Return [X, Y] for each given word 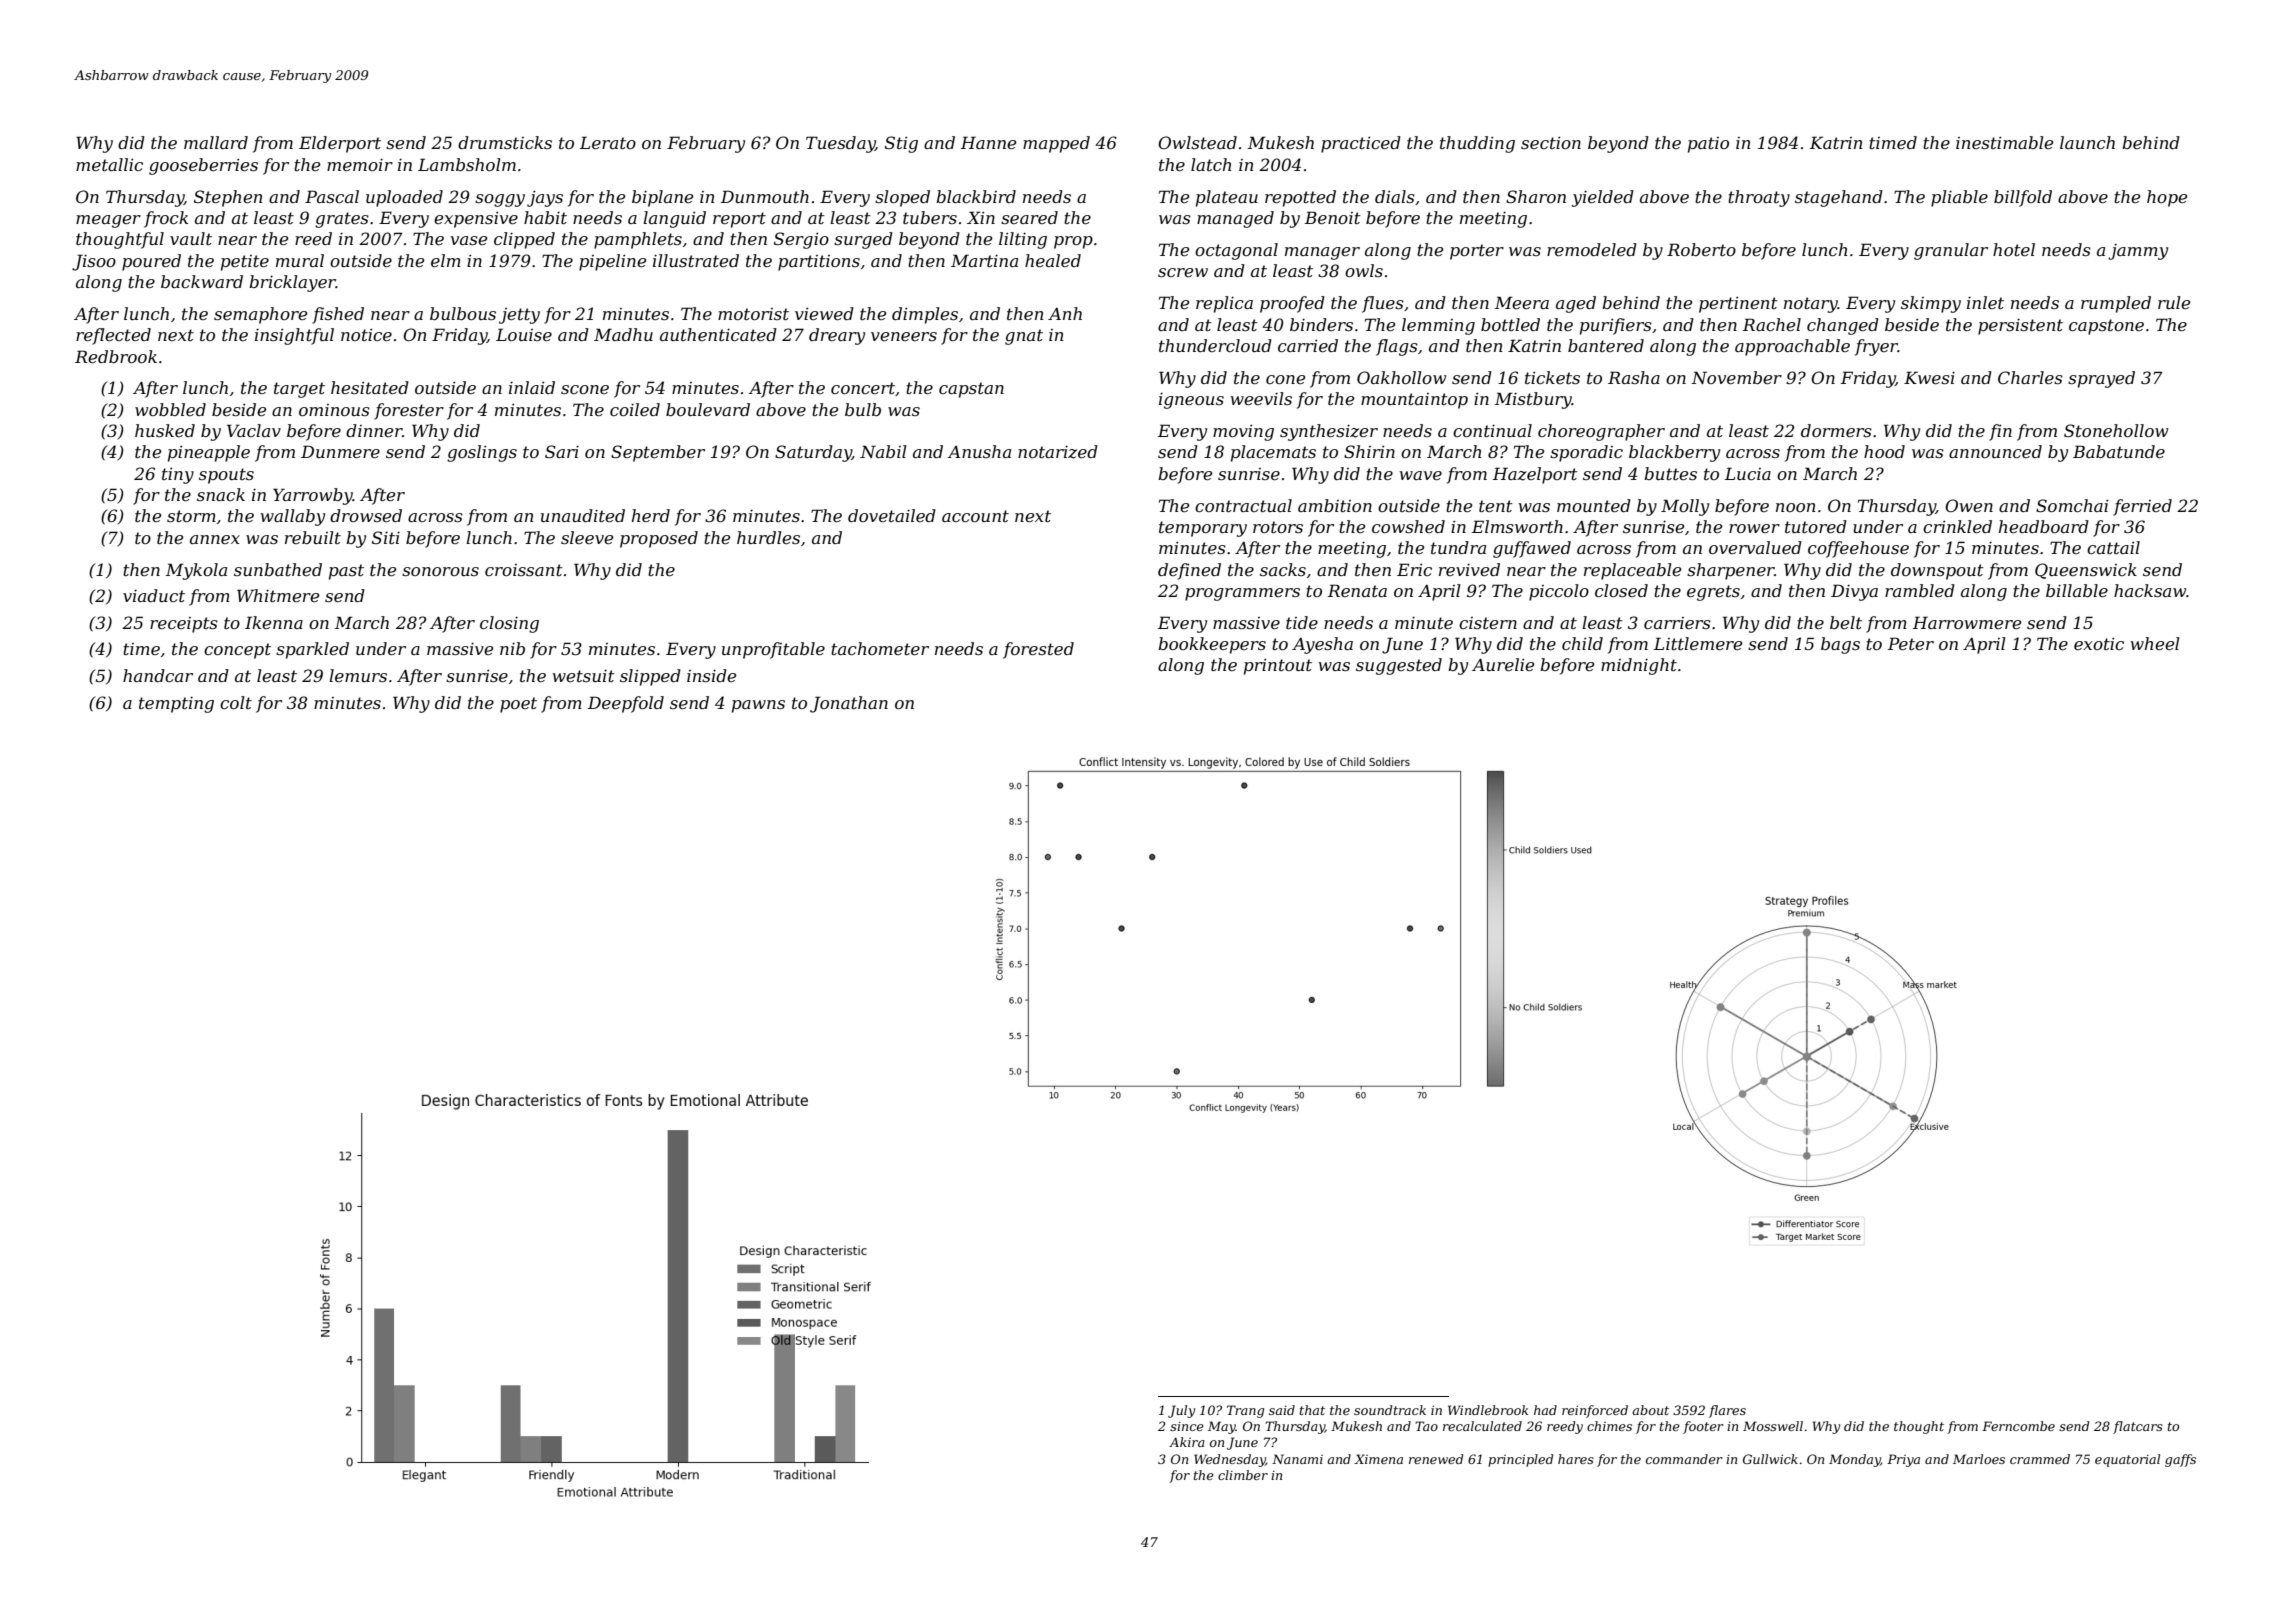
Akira [1187, 1442]
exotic [2099, 643]
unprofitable [773, 650]
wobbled [170, 409]
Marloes [1979, 1459]
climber [1243, 1475]
